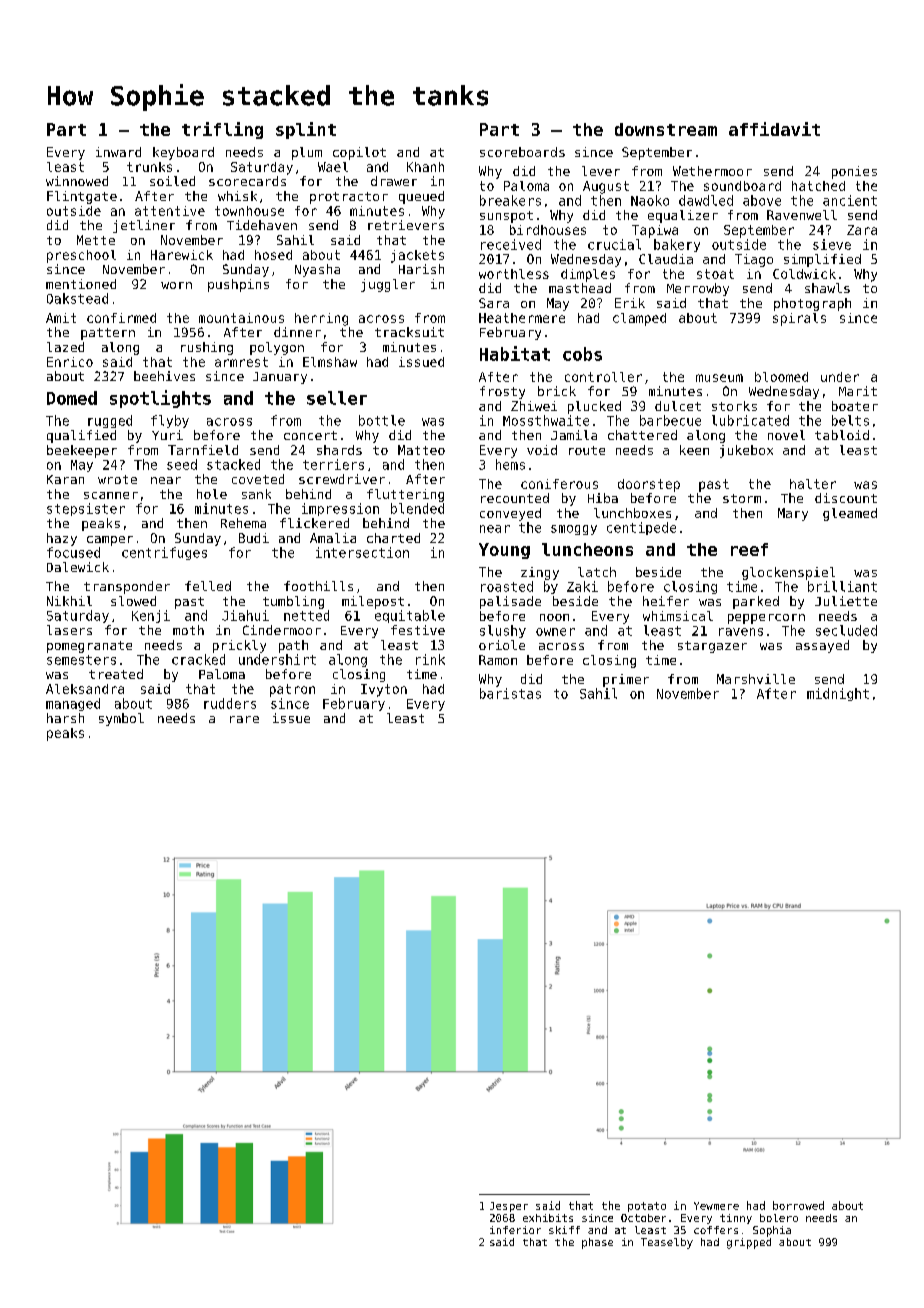  What do you see at coordinates (504, 551) in the page?
I see `Young` at bounding box center [504, 551].
